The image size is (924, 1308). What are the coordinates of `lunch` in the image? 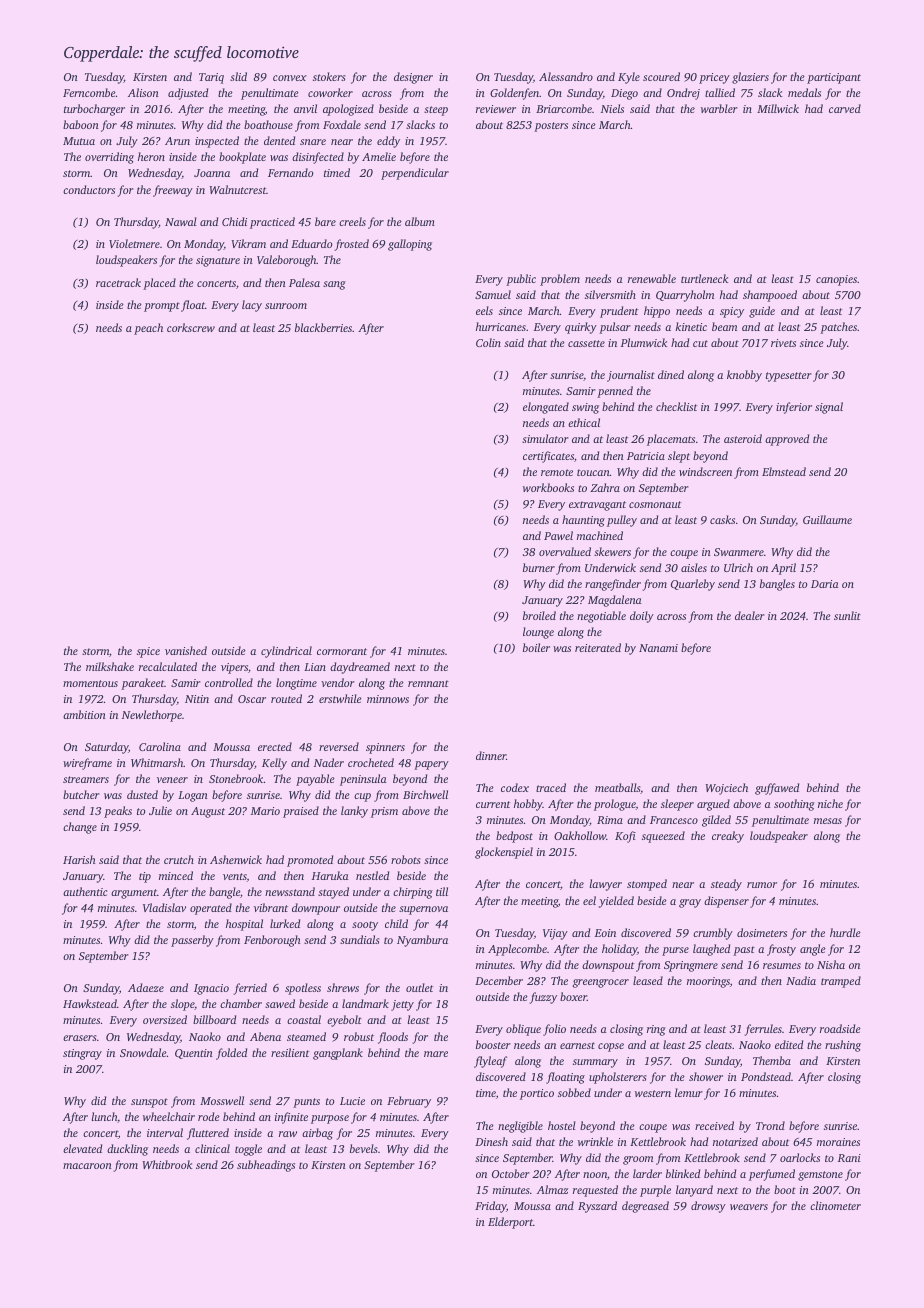 It's located at (104, 1116).
